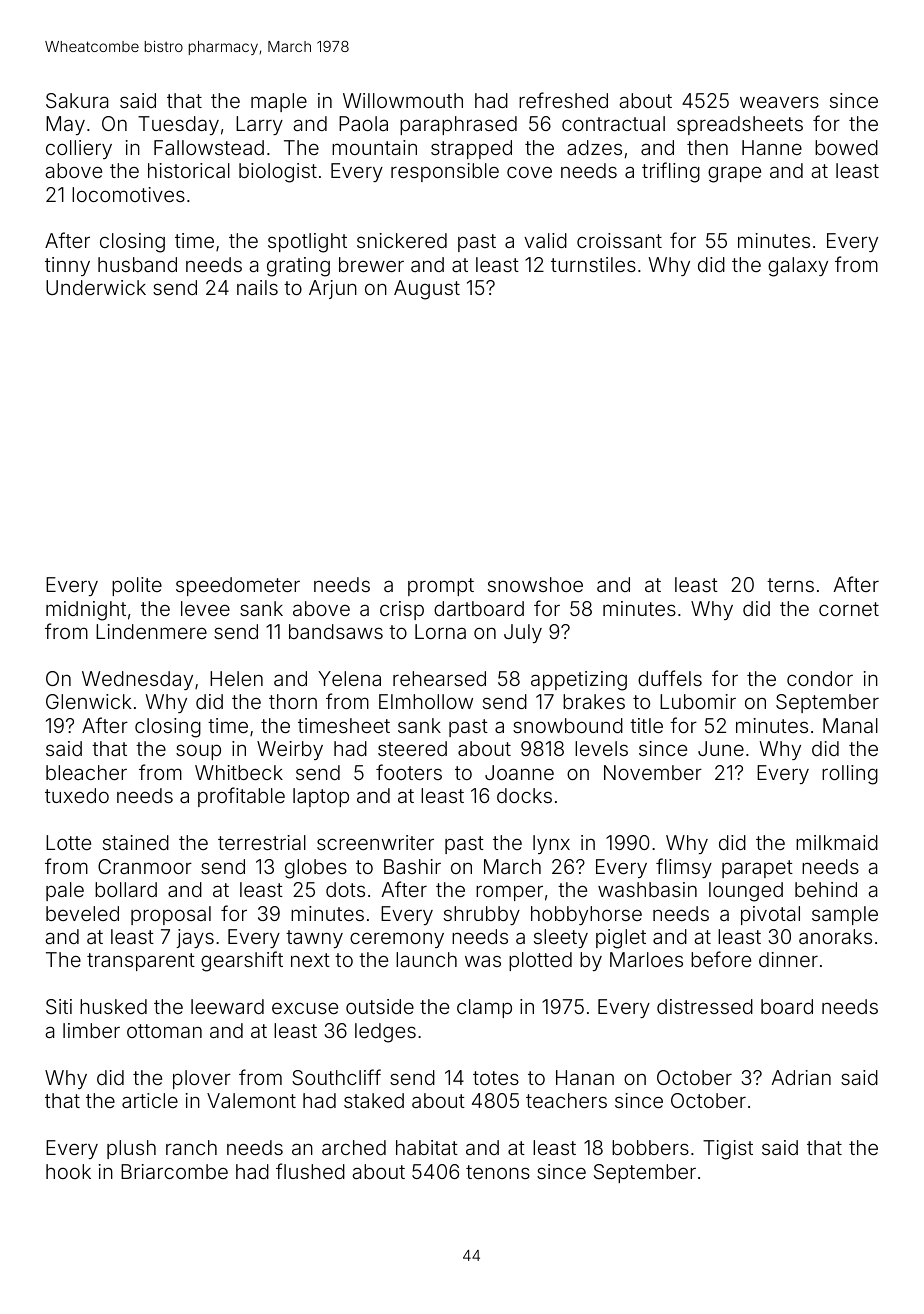 The height and width of the screenshot is (1314, 924). Describe the element at coordinates (68, 1171) in the screenshot. I see `hook` at that location.
